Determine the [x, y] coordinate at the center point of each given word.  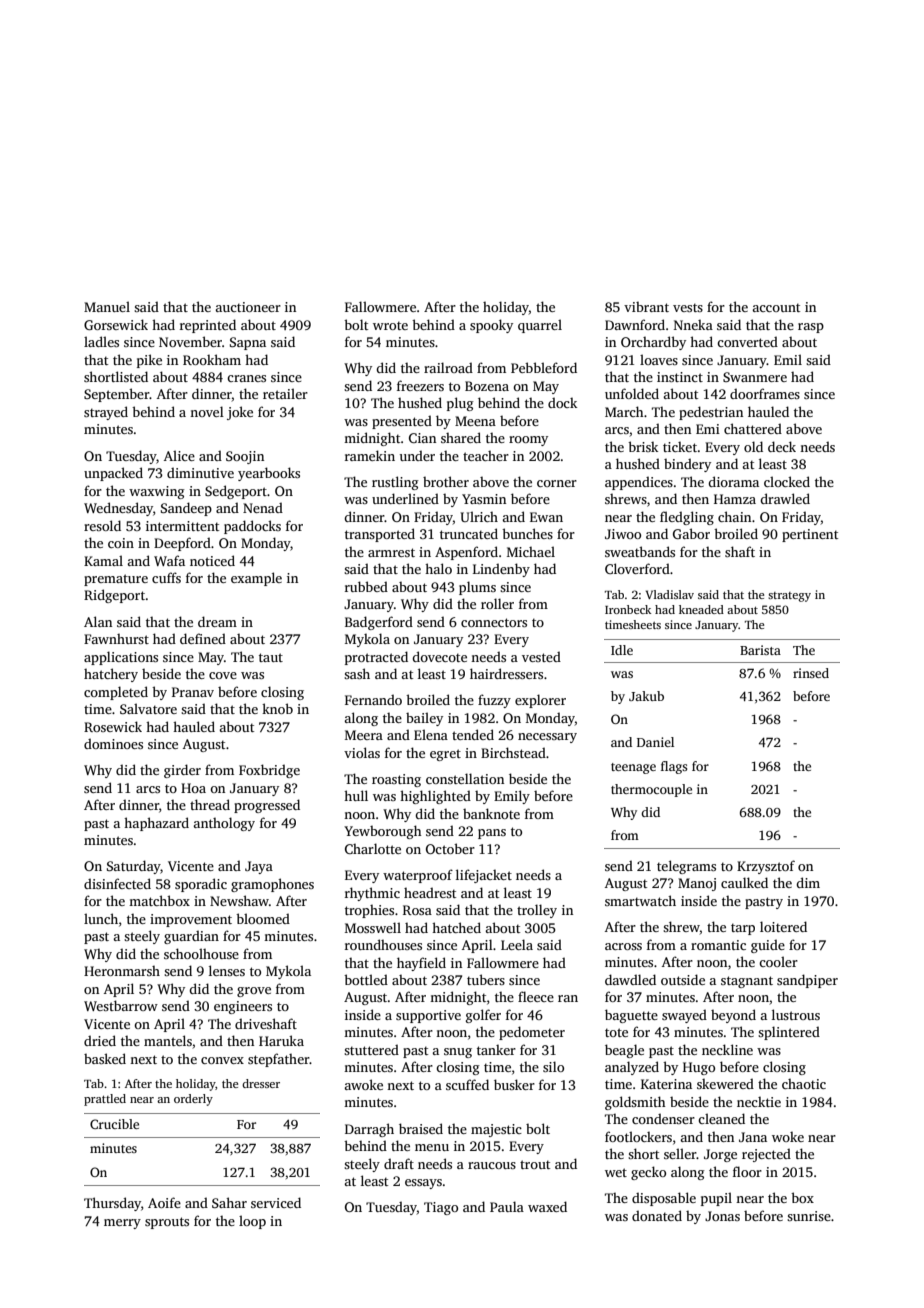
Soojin [245, 457]
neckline [727, 1049]
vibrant [646, 307]
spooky [491, 326]
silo [553, 1066]
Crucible [114, 1124]
